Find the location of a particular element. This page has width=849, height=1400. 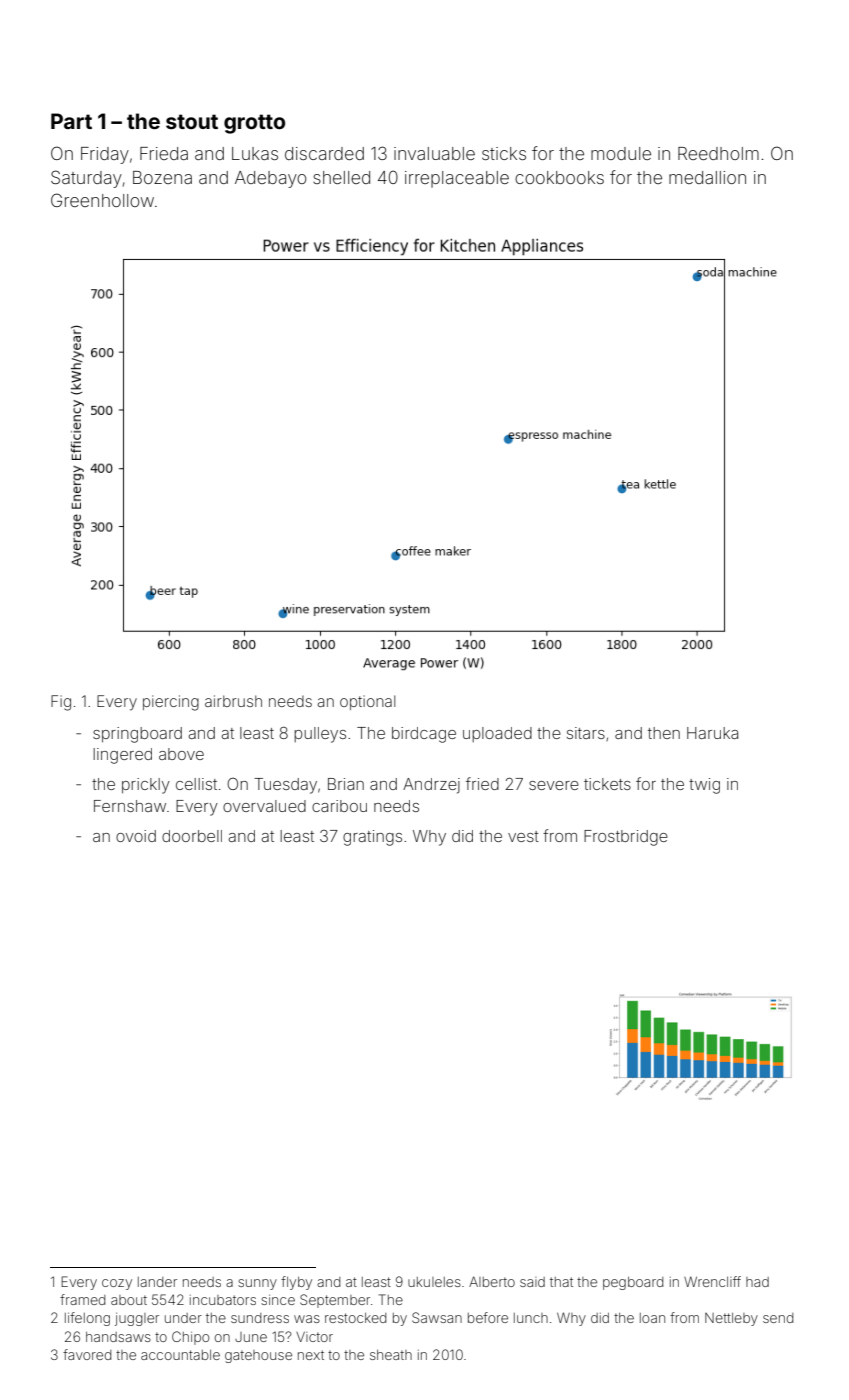

piercing is located at coordinates (171, 703).
